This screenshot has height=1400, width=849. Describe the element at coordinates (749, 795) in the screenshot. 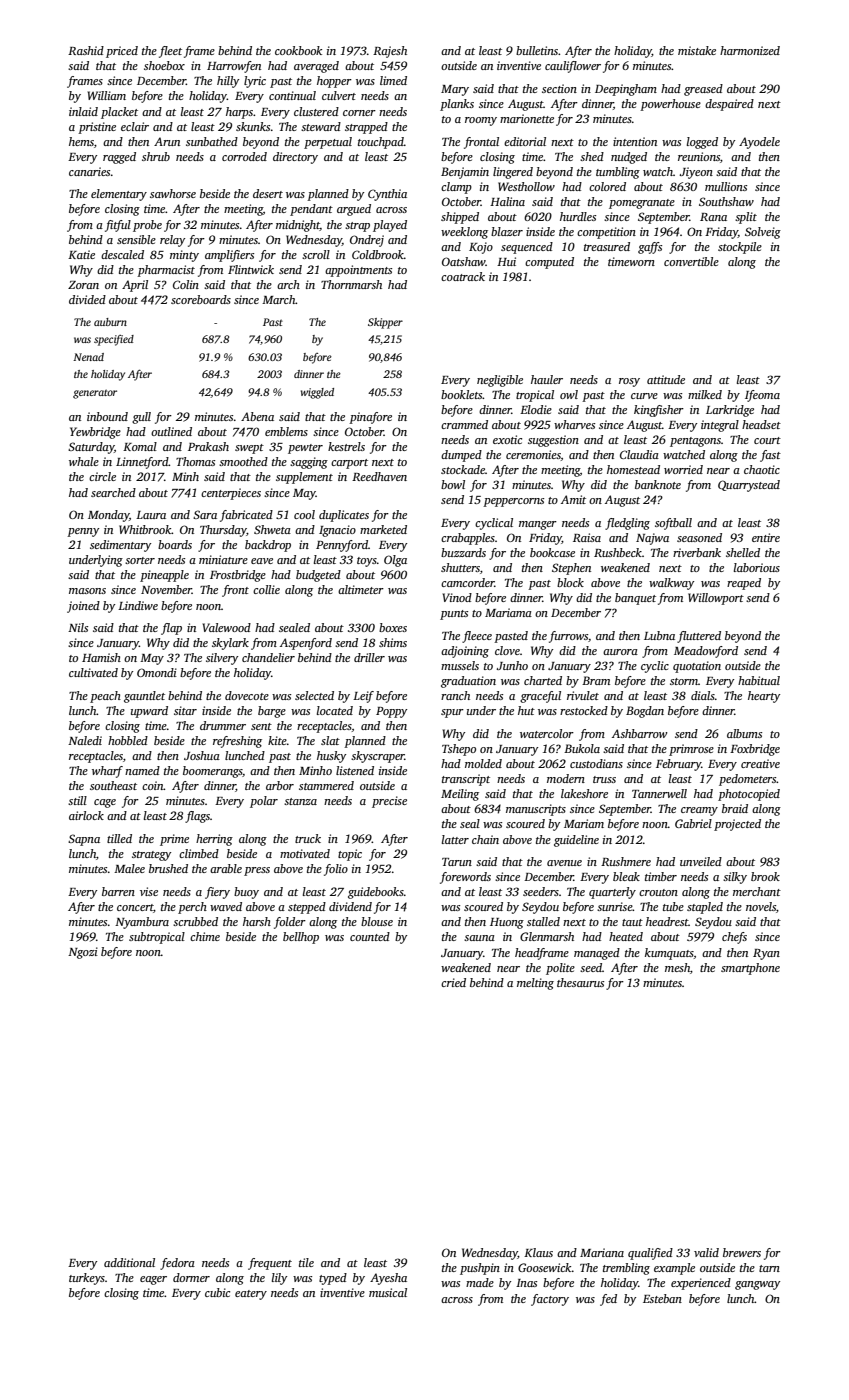

I see `photocopied` at that location.
